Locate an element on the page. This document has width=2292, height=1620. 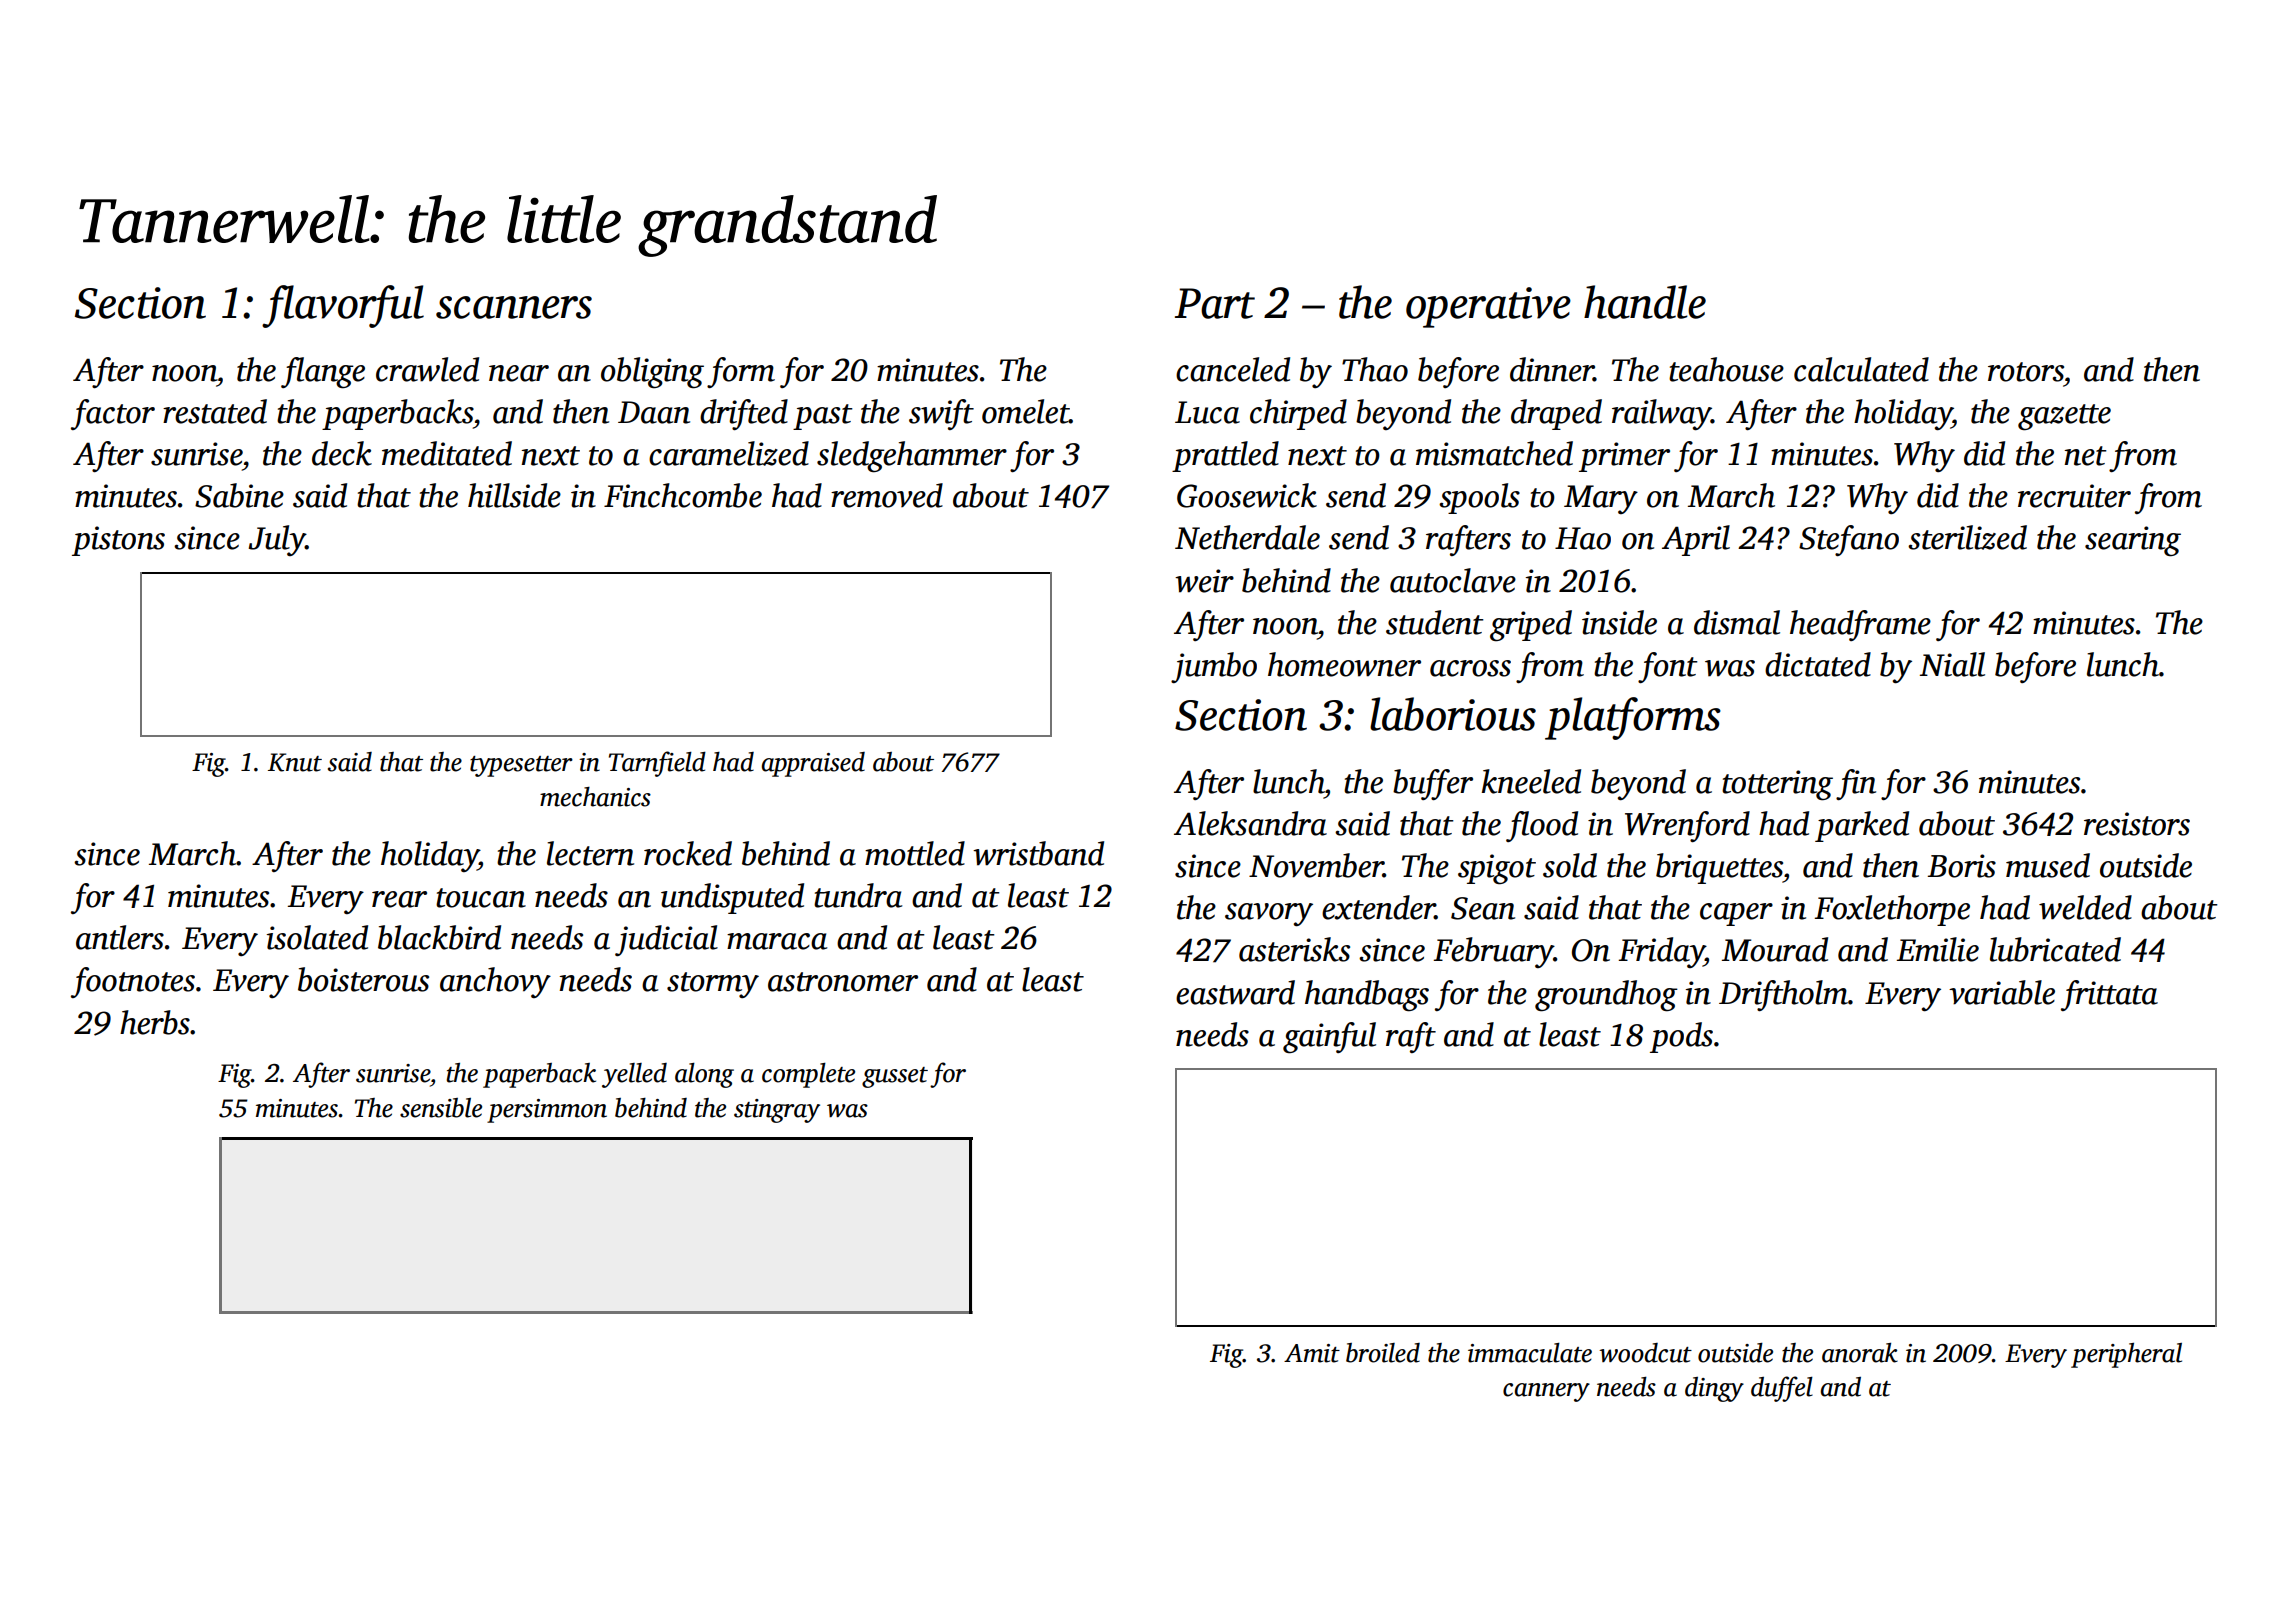
flange is located at coordinates (323, 373).
